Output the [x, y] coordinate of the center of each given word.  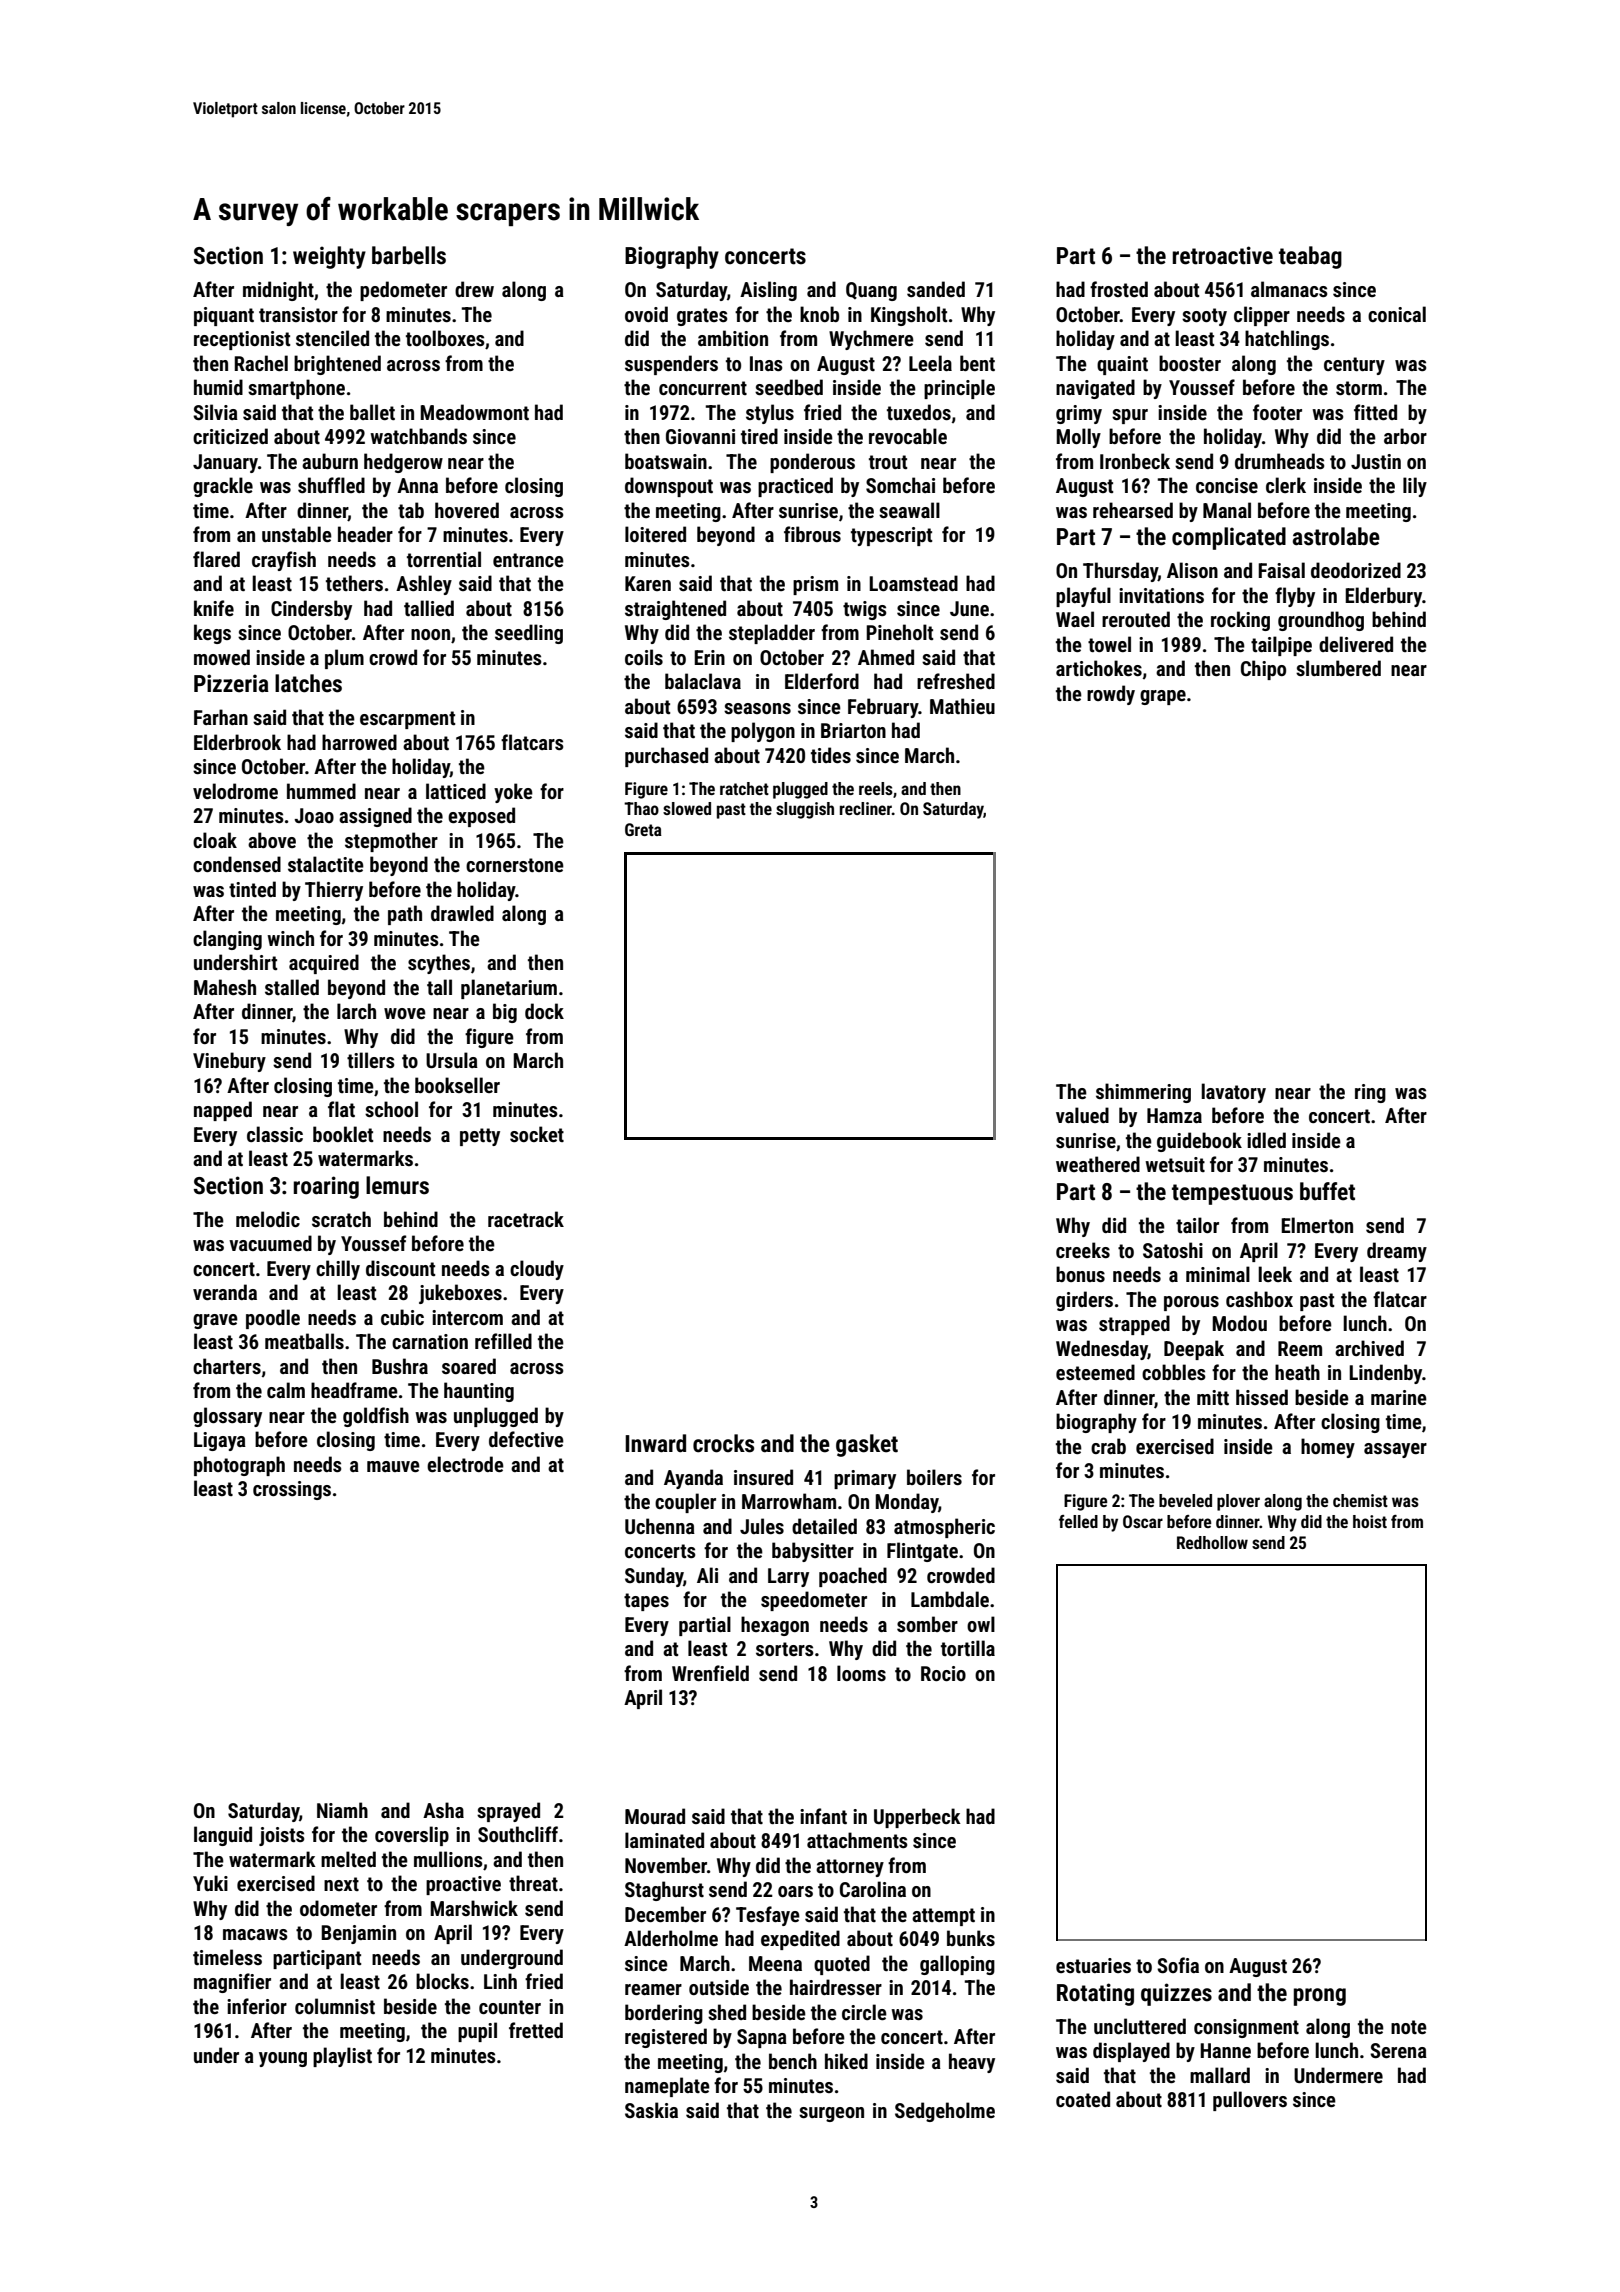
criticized [230, 436]
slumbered [1338, 668]
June [969, 608]
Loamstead [913, 583]
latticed [456, 791]
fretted [536, 2030]
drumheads [1280, 461]
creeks [1083, 1250]
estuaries [1093, 1965]
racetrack [526, 1219]
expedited [800, 1940]
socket [537, 1134]
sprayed [508, 1812]
